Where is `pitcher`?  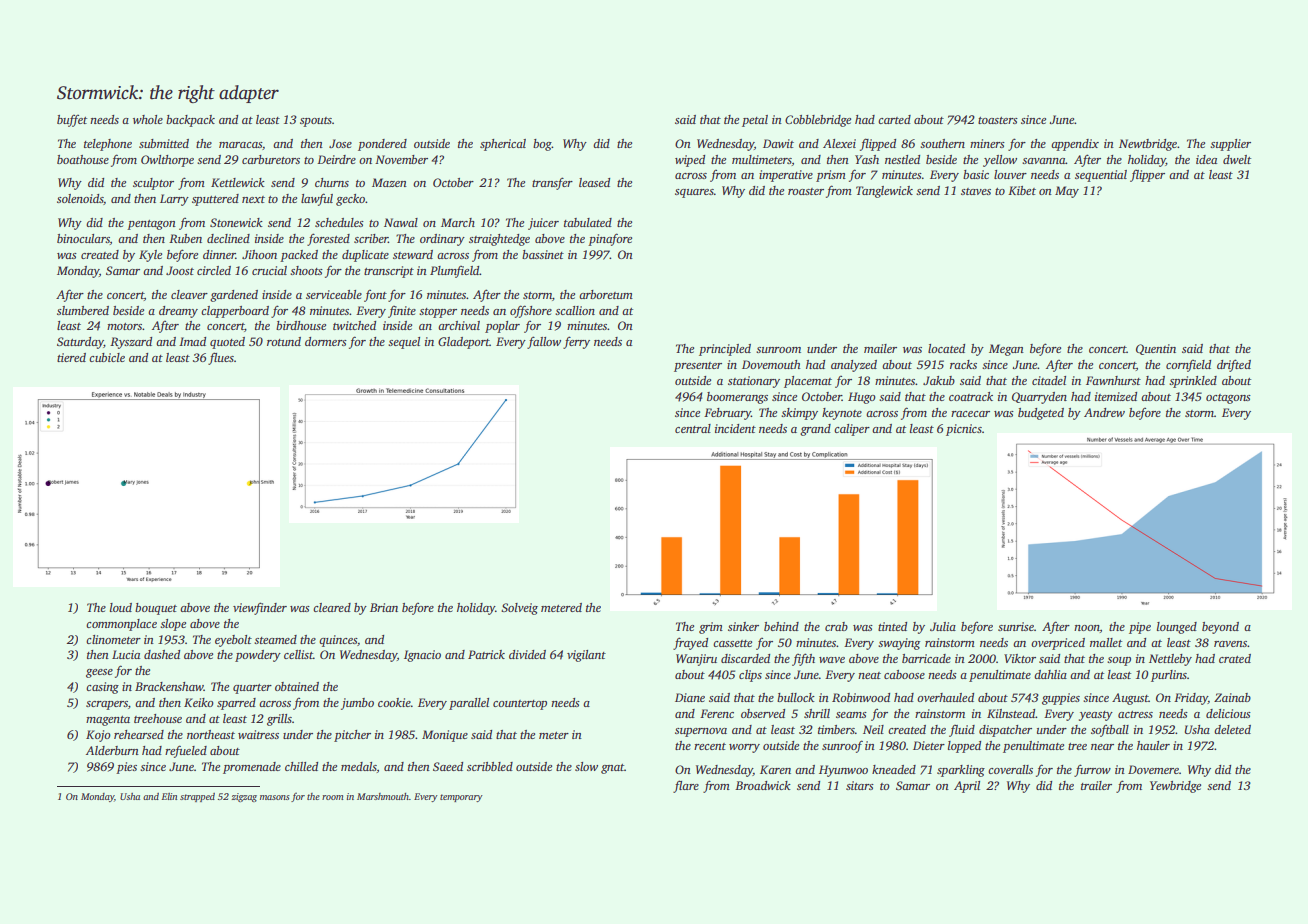
pitcher is located at coordinates (352, 736).
